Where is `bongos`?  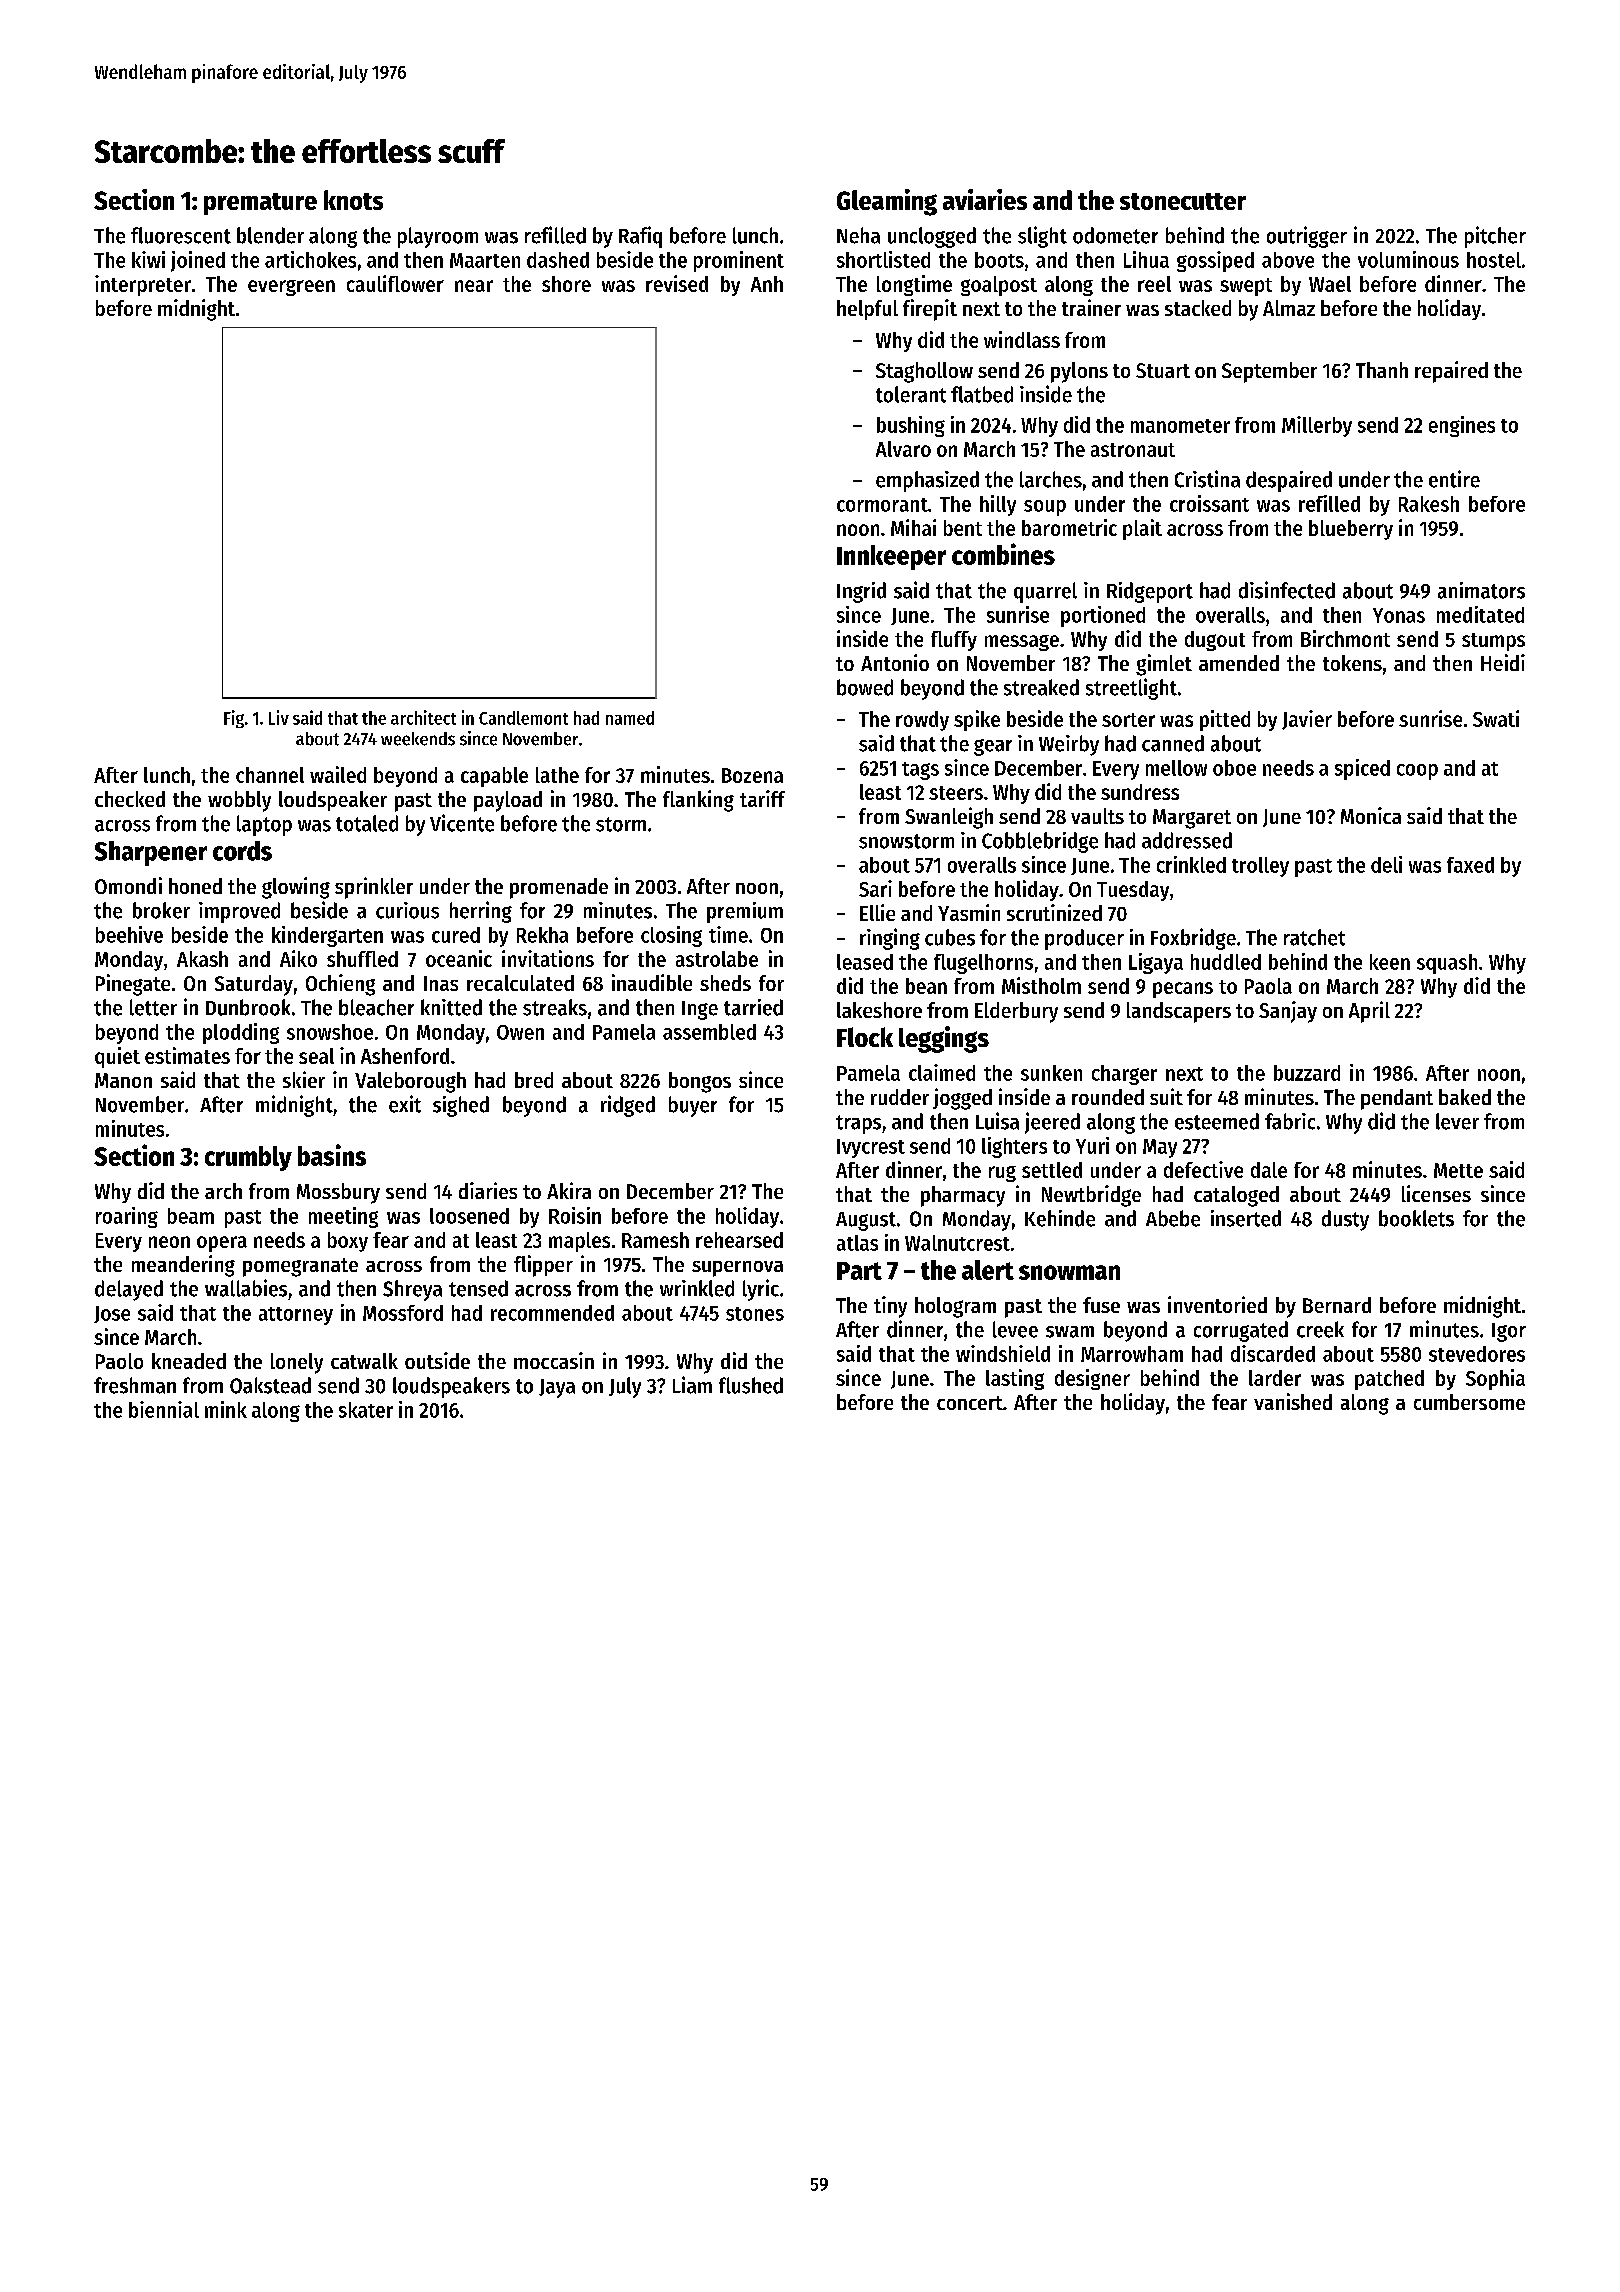
bongos is located at coordinates (700, 1082).
